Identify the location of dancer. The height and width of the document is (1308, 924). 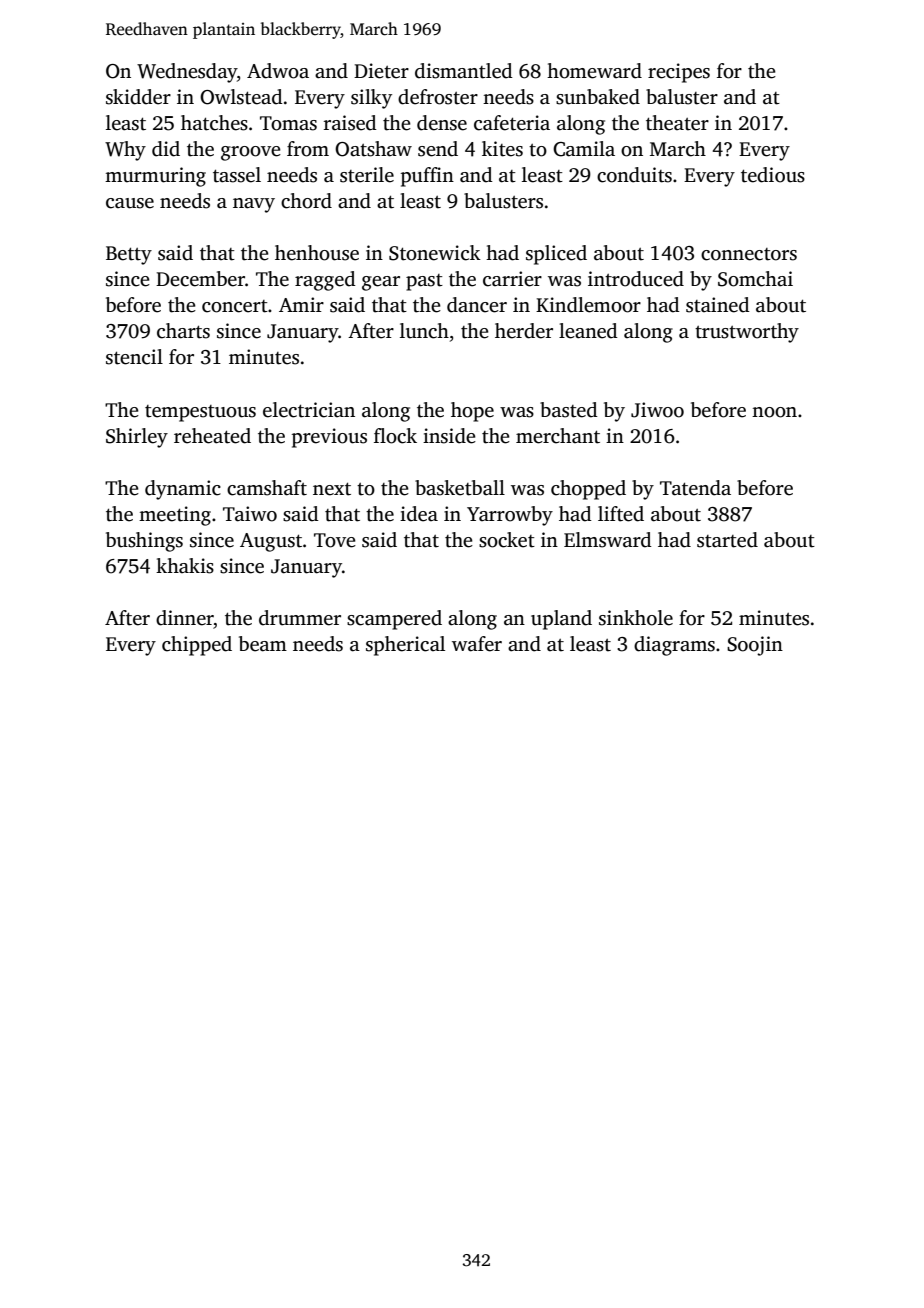
(477, 305).
